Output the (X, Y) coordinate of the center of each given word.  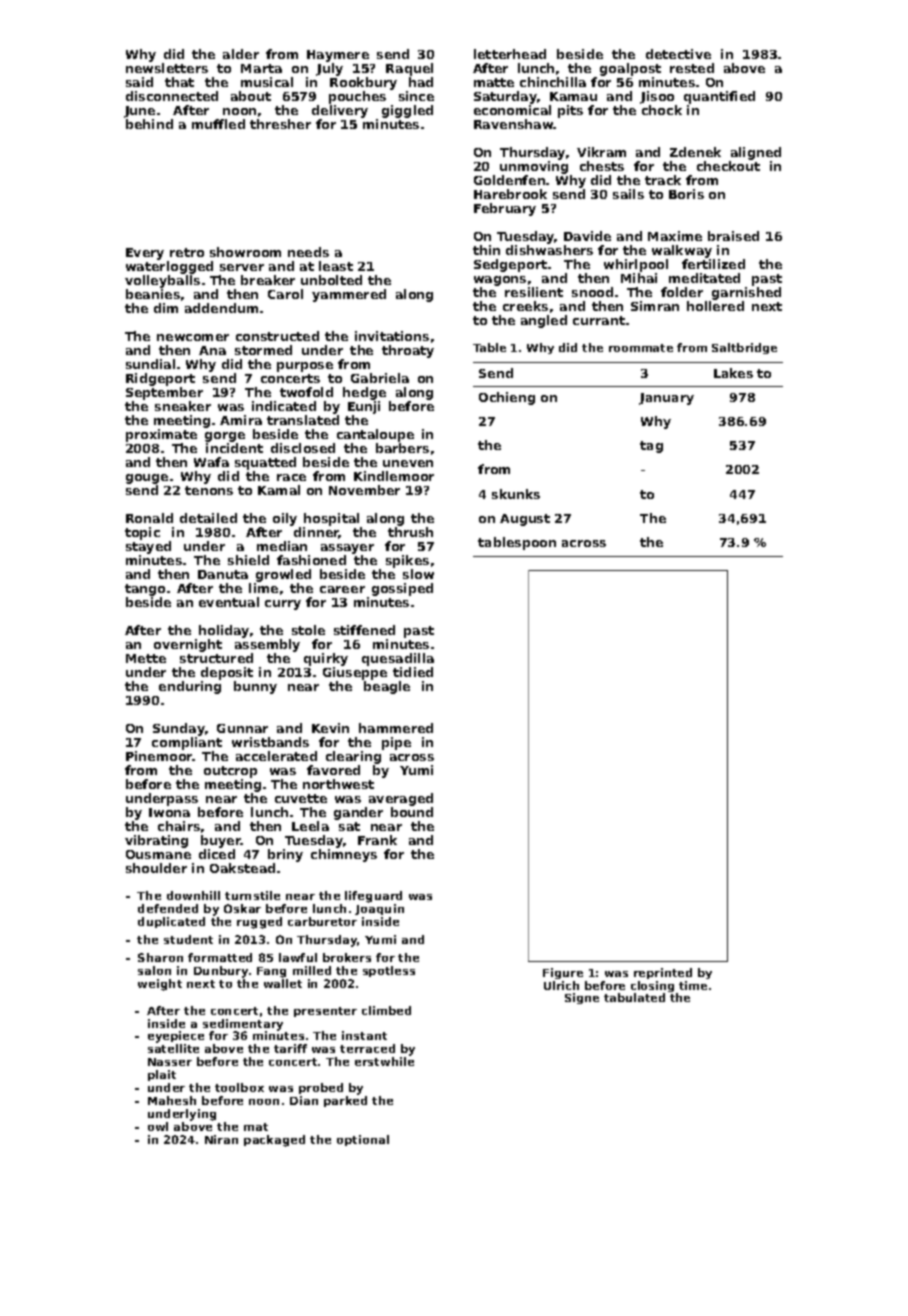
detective (678, 54)
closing (652, 986)
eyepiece (176, 1037)
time (693, 985)
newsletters (167, 68)
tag (651, 447)
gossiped (402, 589)
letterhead (510, 54)
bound (412, 812)
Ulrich (561, 985)
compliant (187, 743)
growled (283, 575)
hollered (715, 306)
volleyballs (162, 281)
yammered (349, 295)
